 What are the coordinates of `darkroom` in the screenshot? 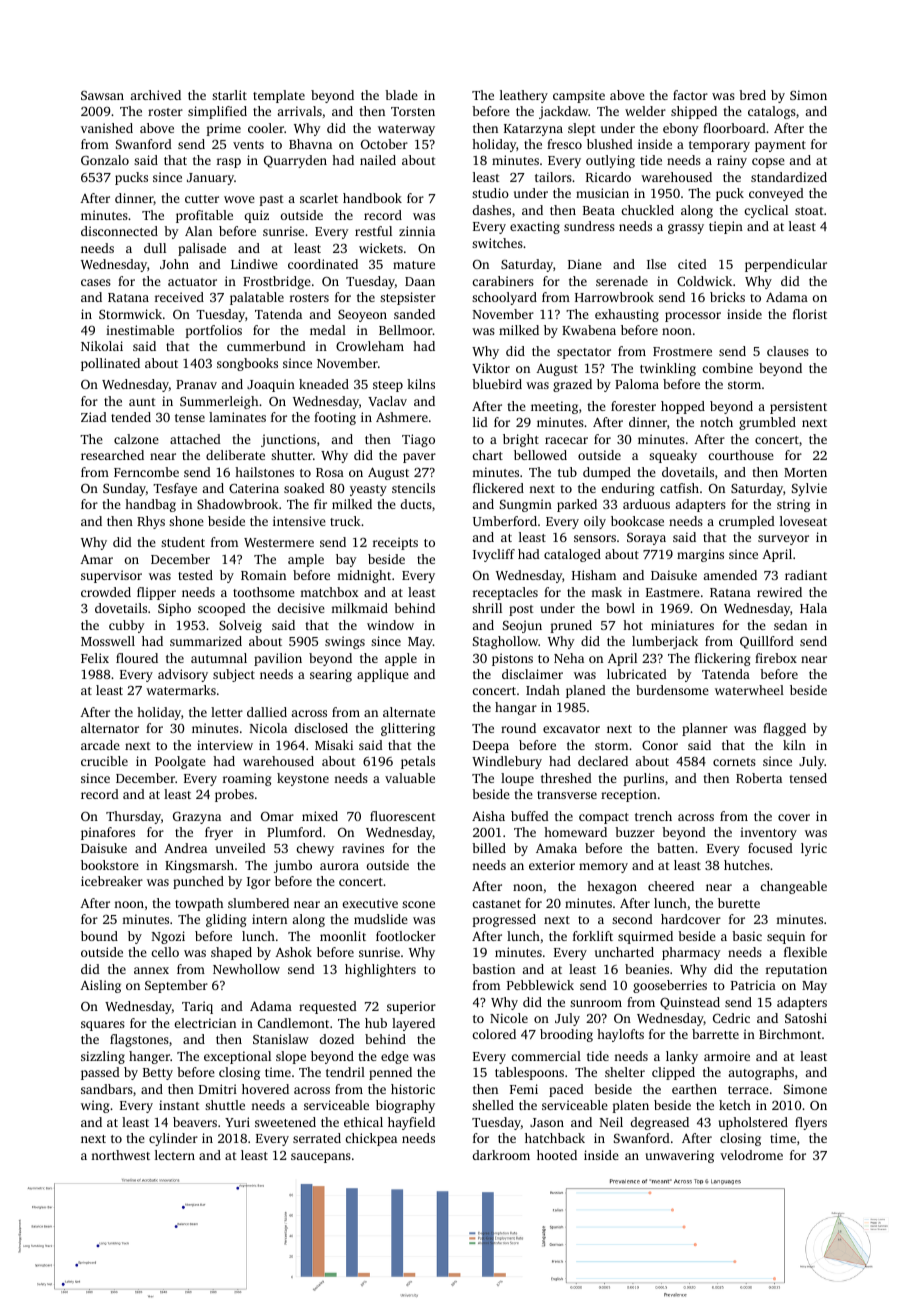 It's located at (501, 1155).
